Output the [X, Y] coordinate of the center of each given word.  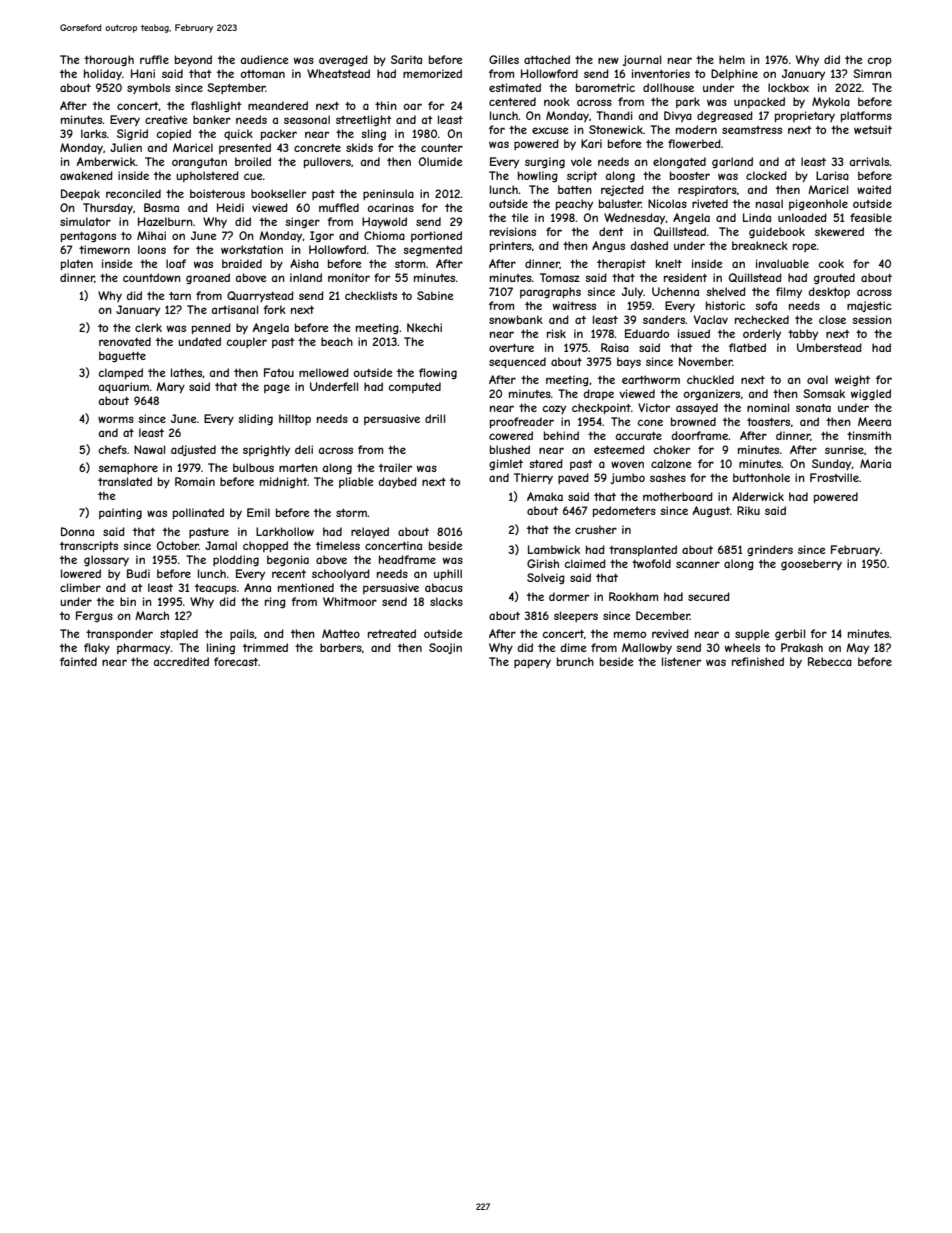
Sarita [406, 59]
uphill [448, 574]
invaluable [782, 263]
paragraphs [550, 292]
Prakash [802, 647]
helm [732, 59]
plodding [236, 560]
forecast [236, 661]
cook [831, 263]
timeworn [104, 249]
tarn [180, 296]
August [711, 511]
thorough [109, 60]
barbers [341, 647]
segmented [432, 250]
